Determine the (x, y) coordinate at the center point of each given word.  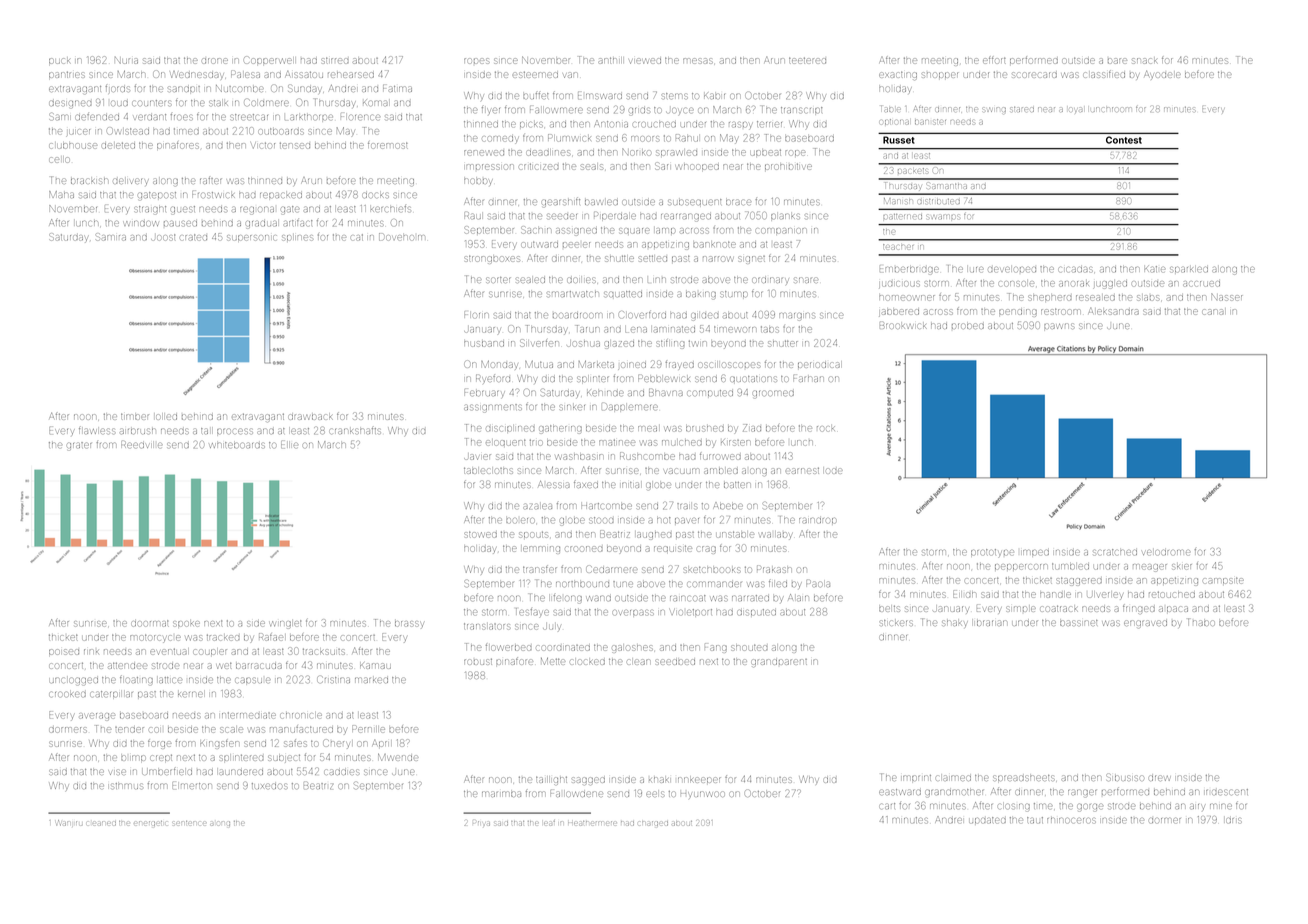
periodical (819, 365)
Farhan (808, 379)
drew (1159, 778)
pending (1018, 313)
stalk (218, 103)
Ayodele (1163, 75)
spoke (186, 624)
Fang (716, 648)
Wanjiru (69, 823)
